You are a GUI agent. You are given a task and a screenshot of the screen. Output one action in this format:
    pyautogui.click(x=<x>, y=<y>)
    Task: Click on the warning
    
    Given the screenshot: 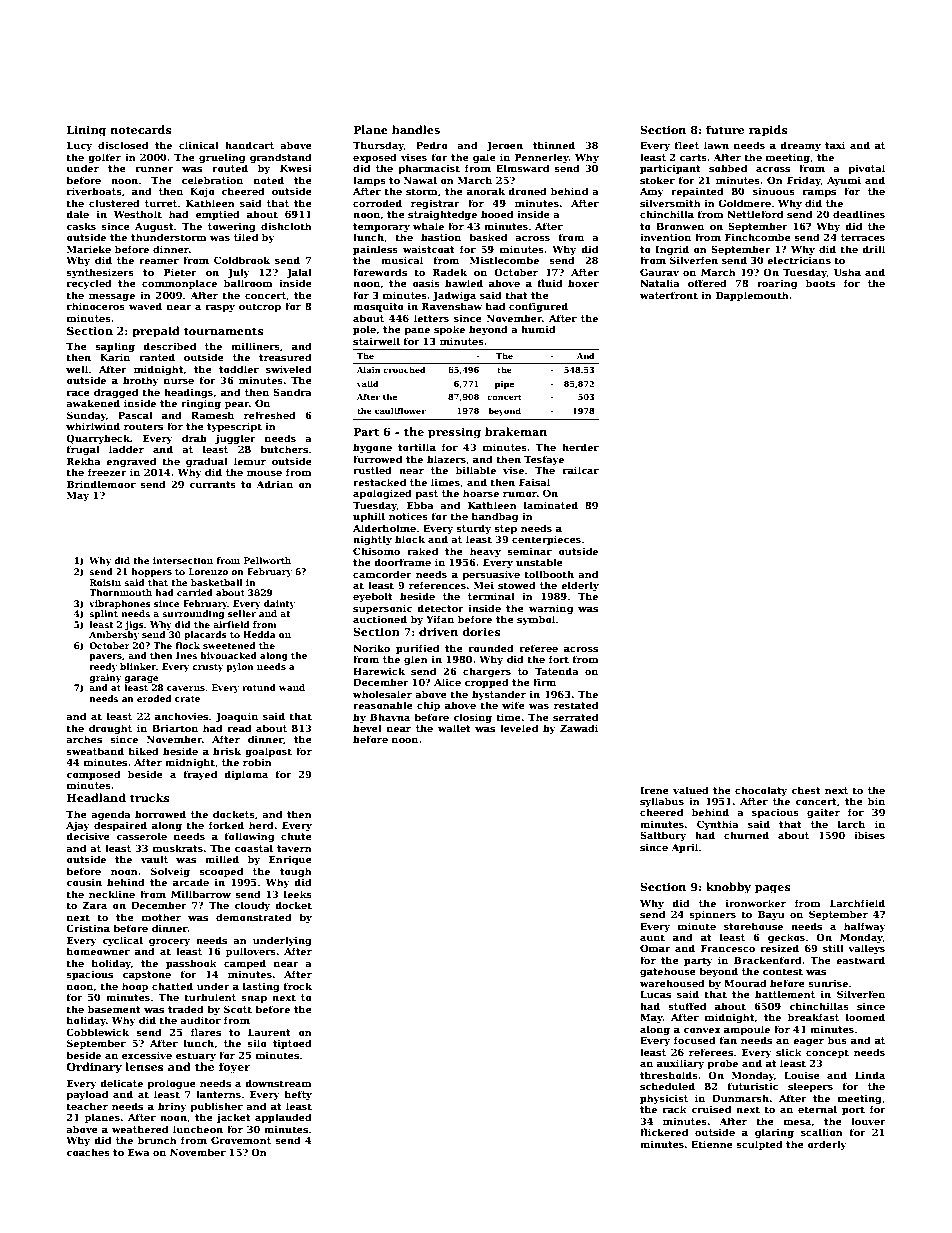 What is the action you would take?
    pyautogui.click(x=551, y=609)
